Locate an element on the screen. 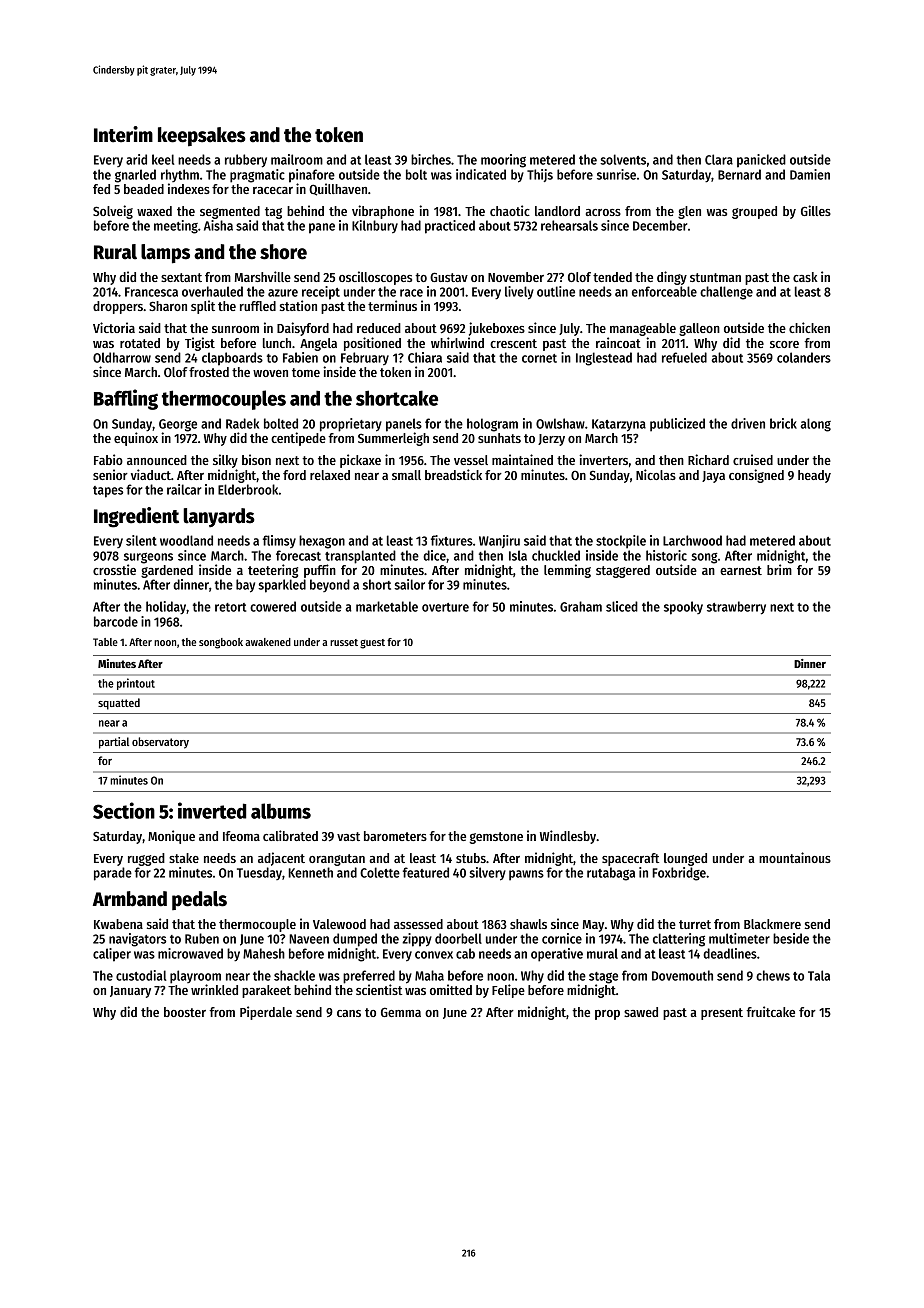 This screenshot has width=924, height=1308. driven is located at coordinates (748, 423).
